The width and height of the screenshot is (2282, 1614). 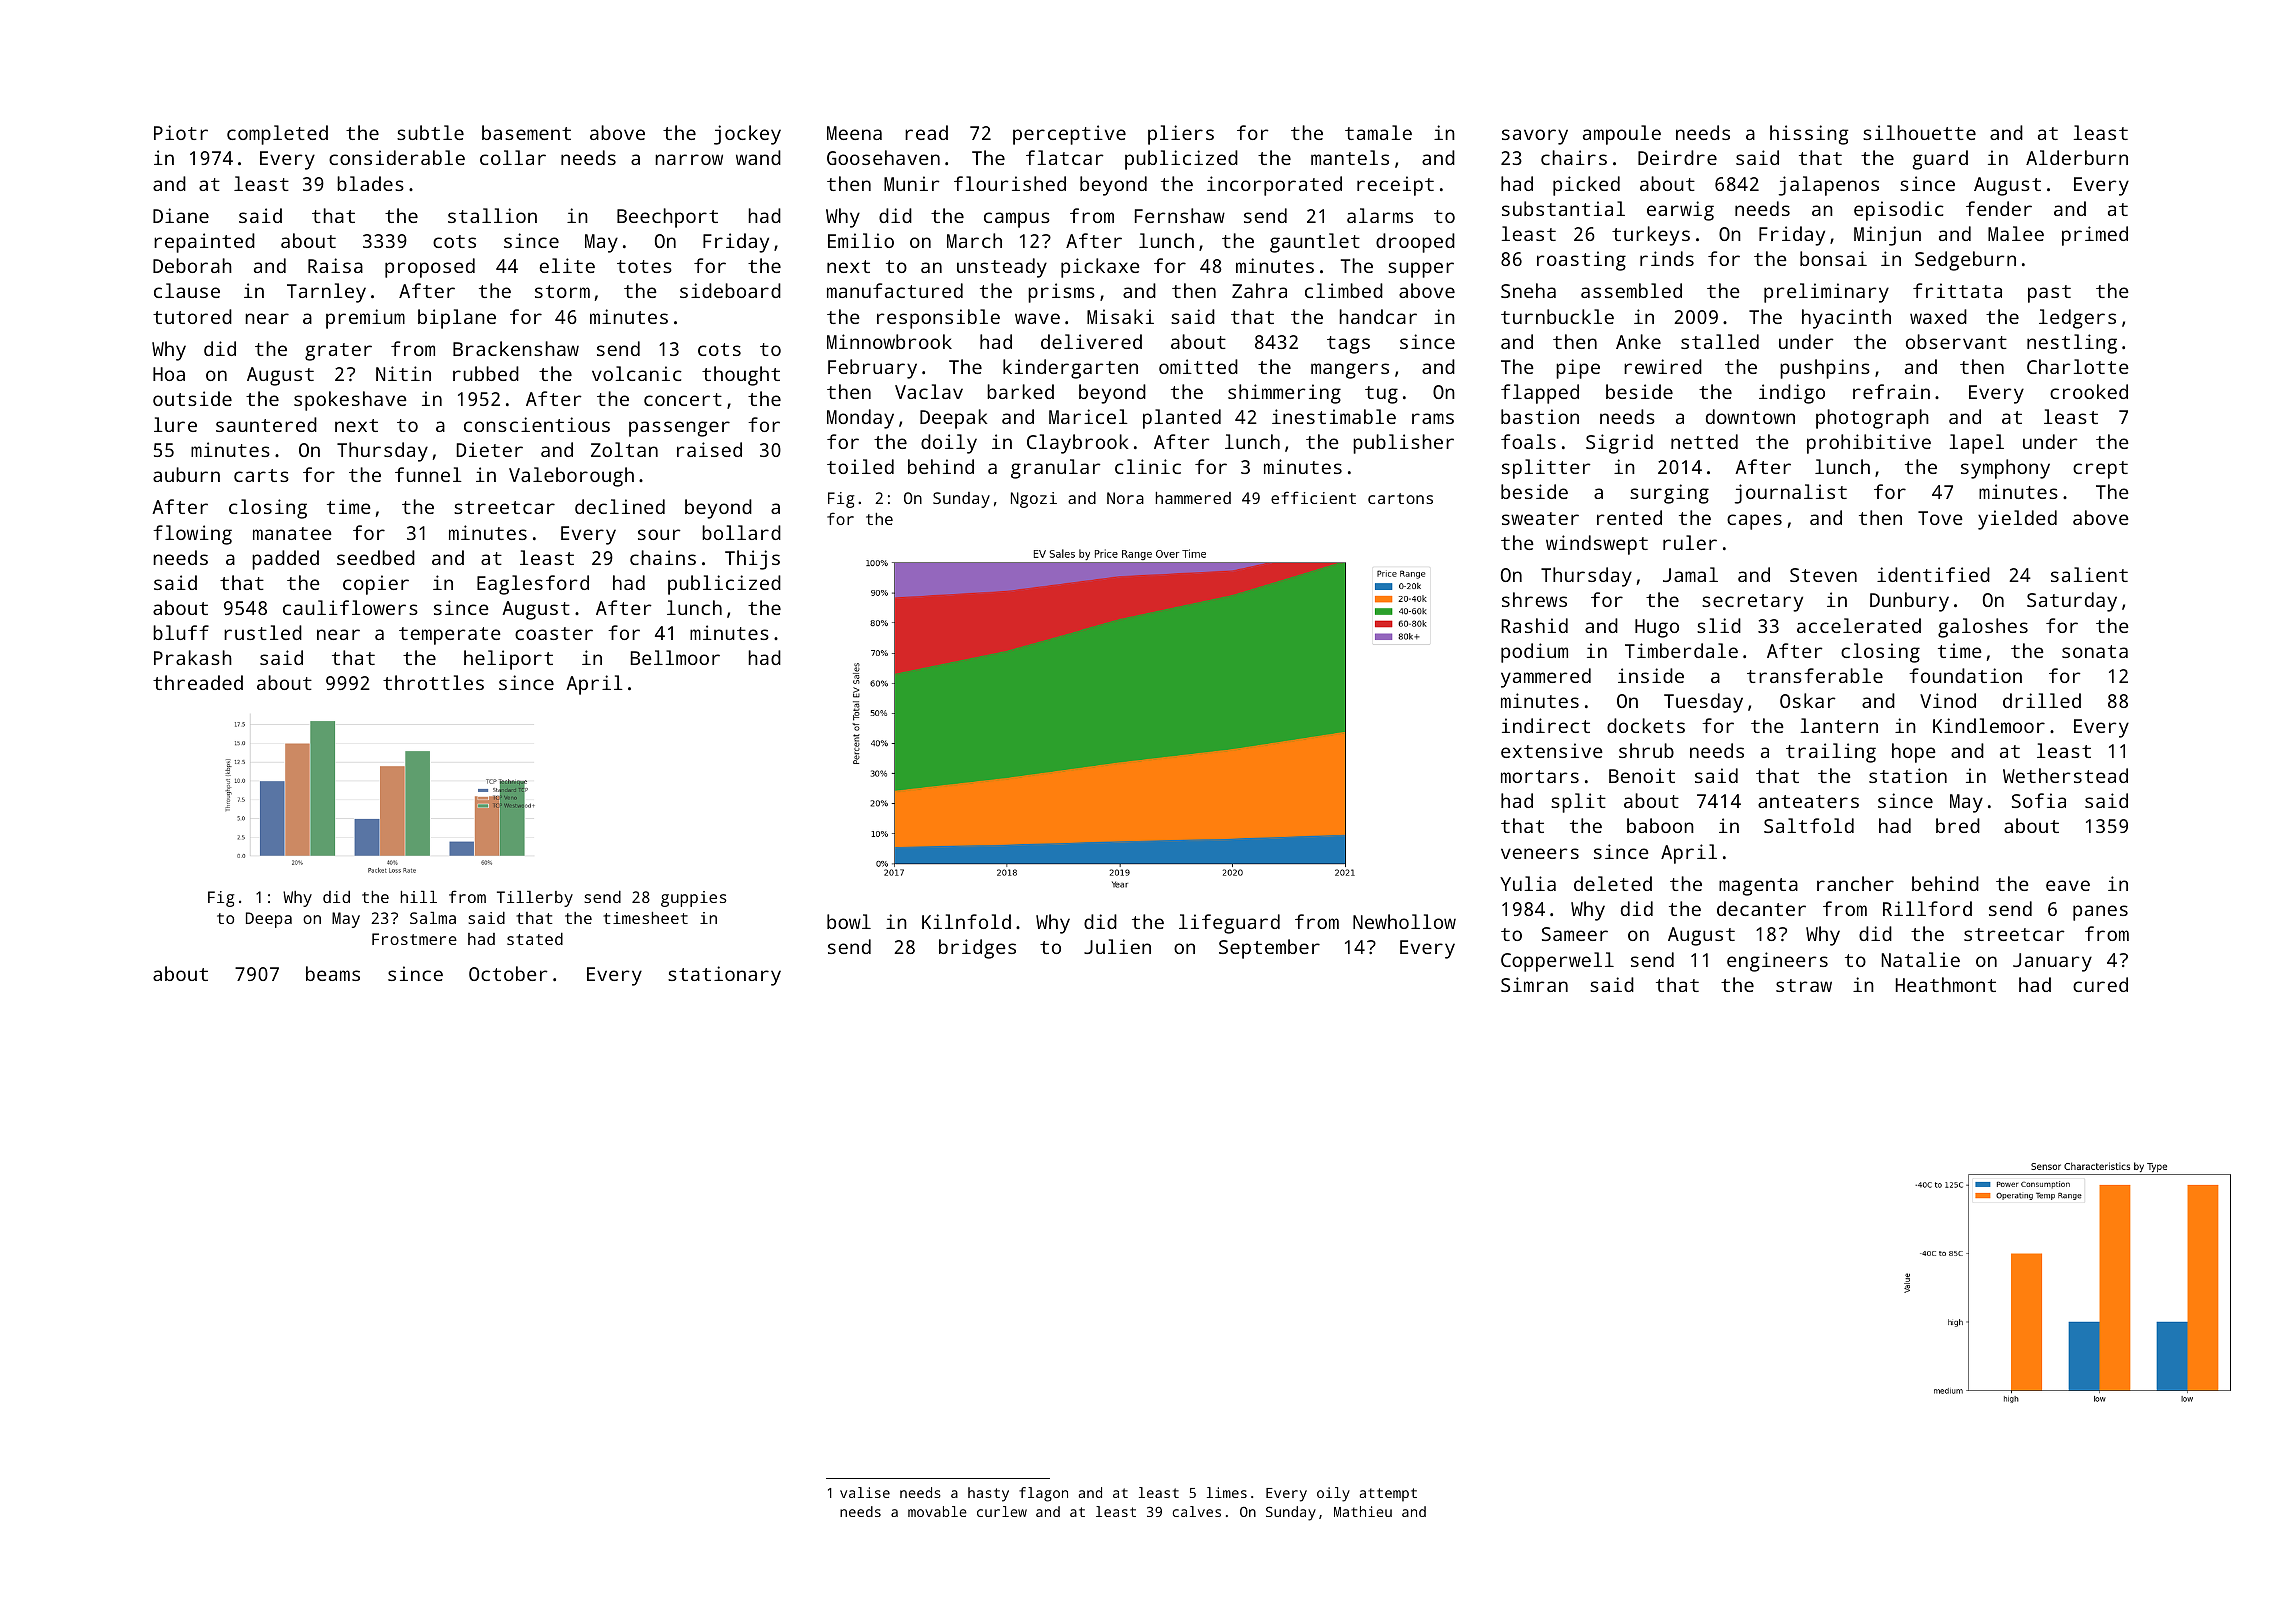 I want to click on funnel, so click(x=428, y=474).
